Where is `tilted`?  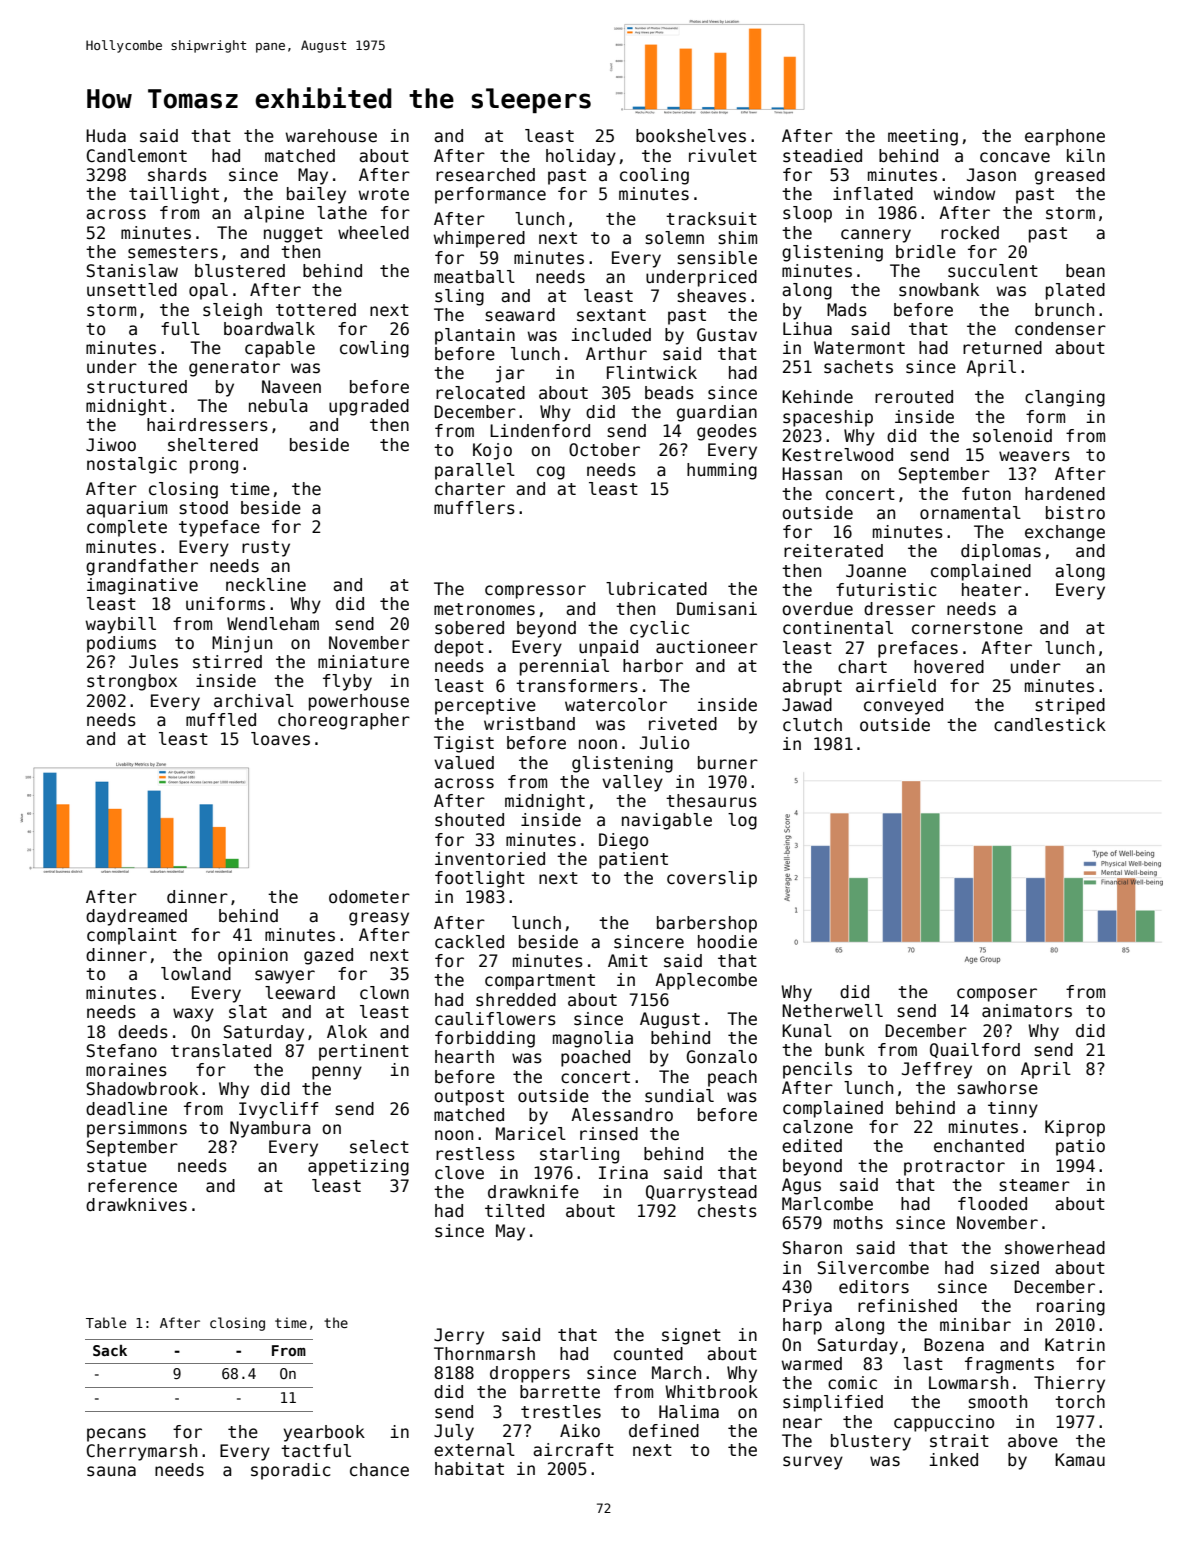 tilted is located at coordinates (514, 1211).
